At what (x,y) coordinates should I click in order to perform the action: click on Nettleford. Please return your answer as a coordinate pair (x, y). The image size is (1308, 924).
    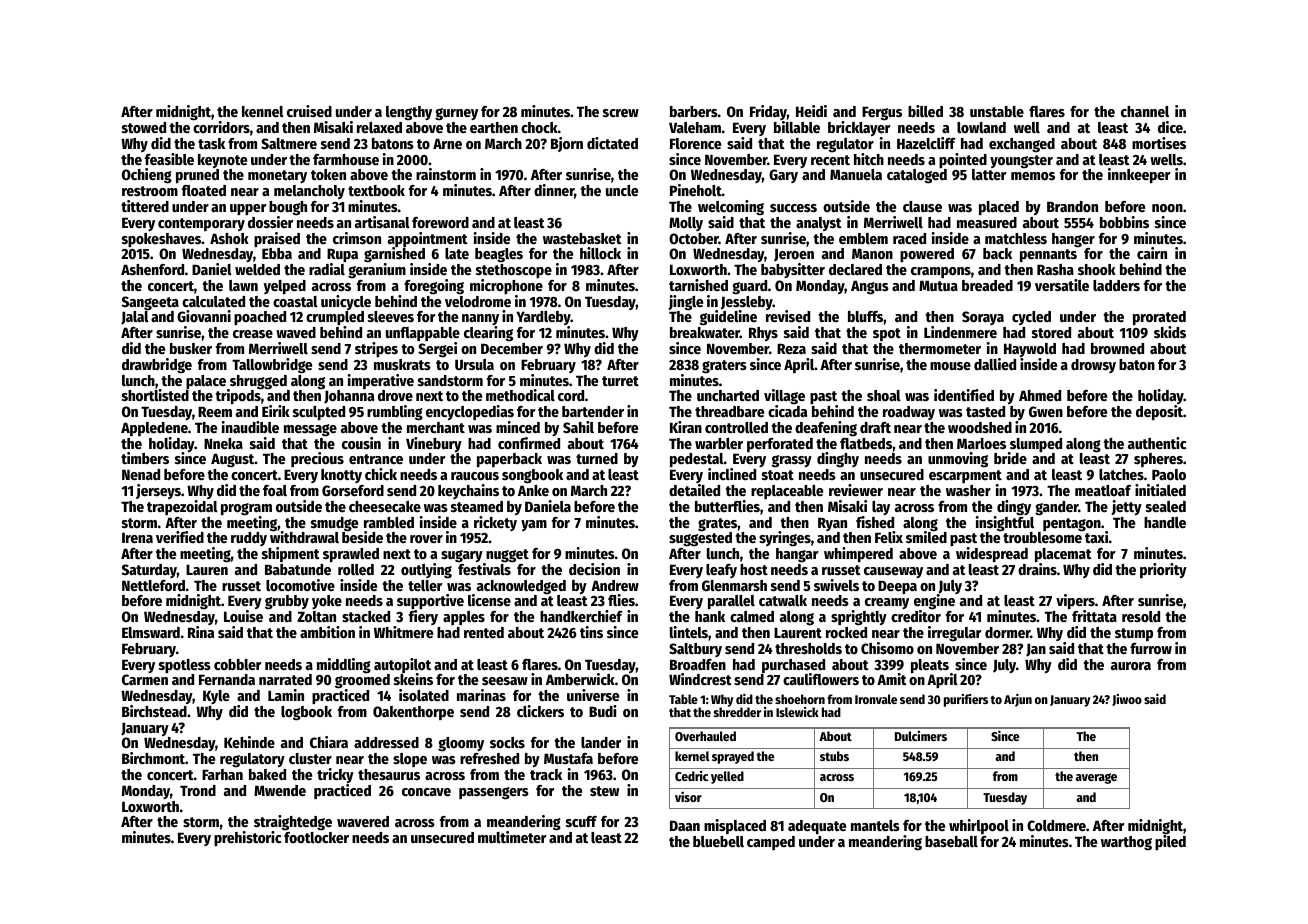
    Looking at the image, I should click on (153, 585).
